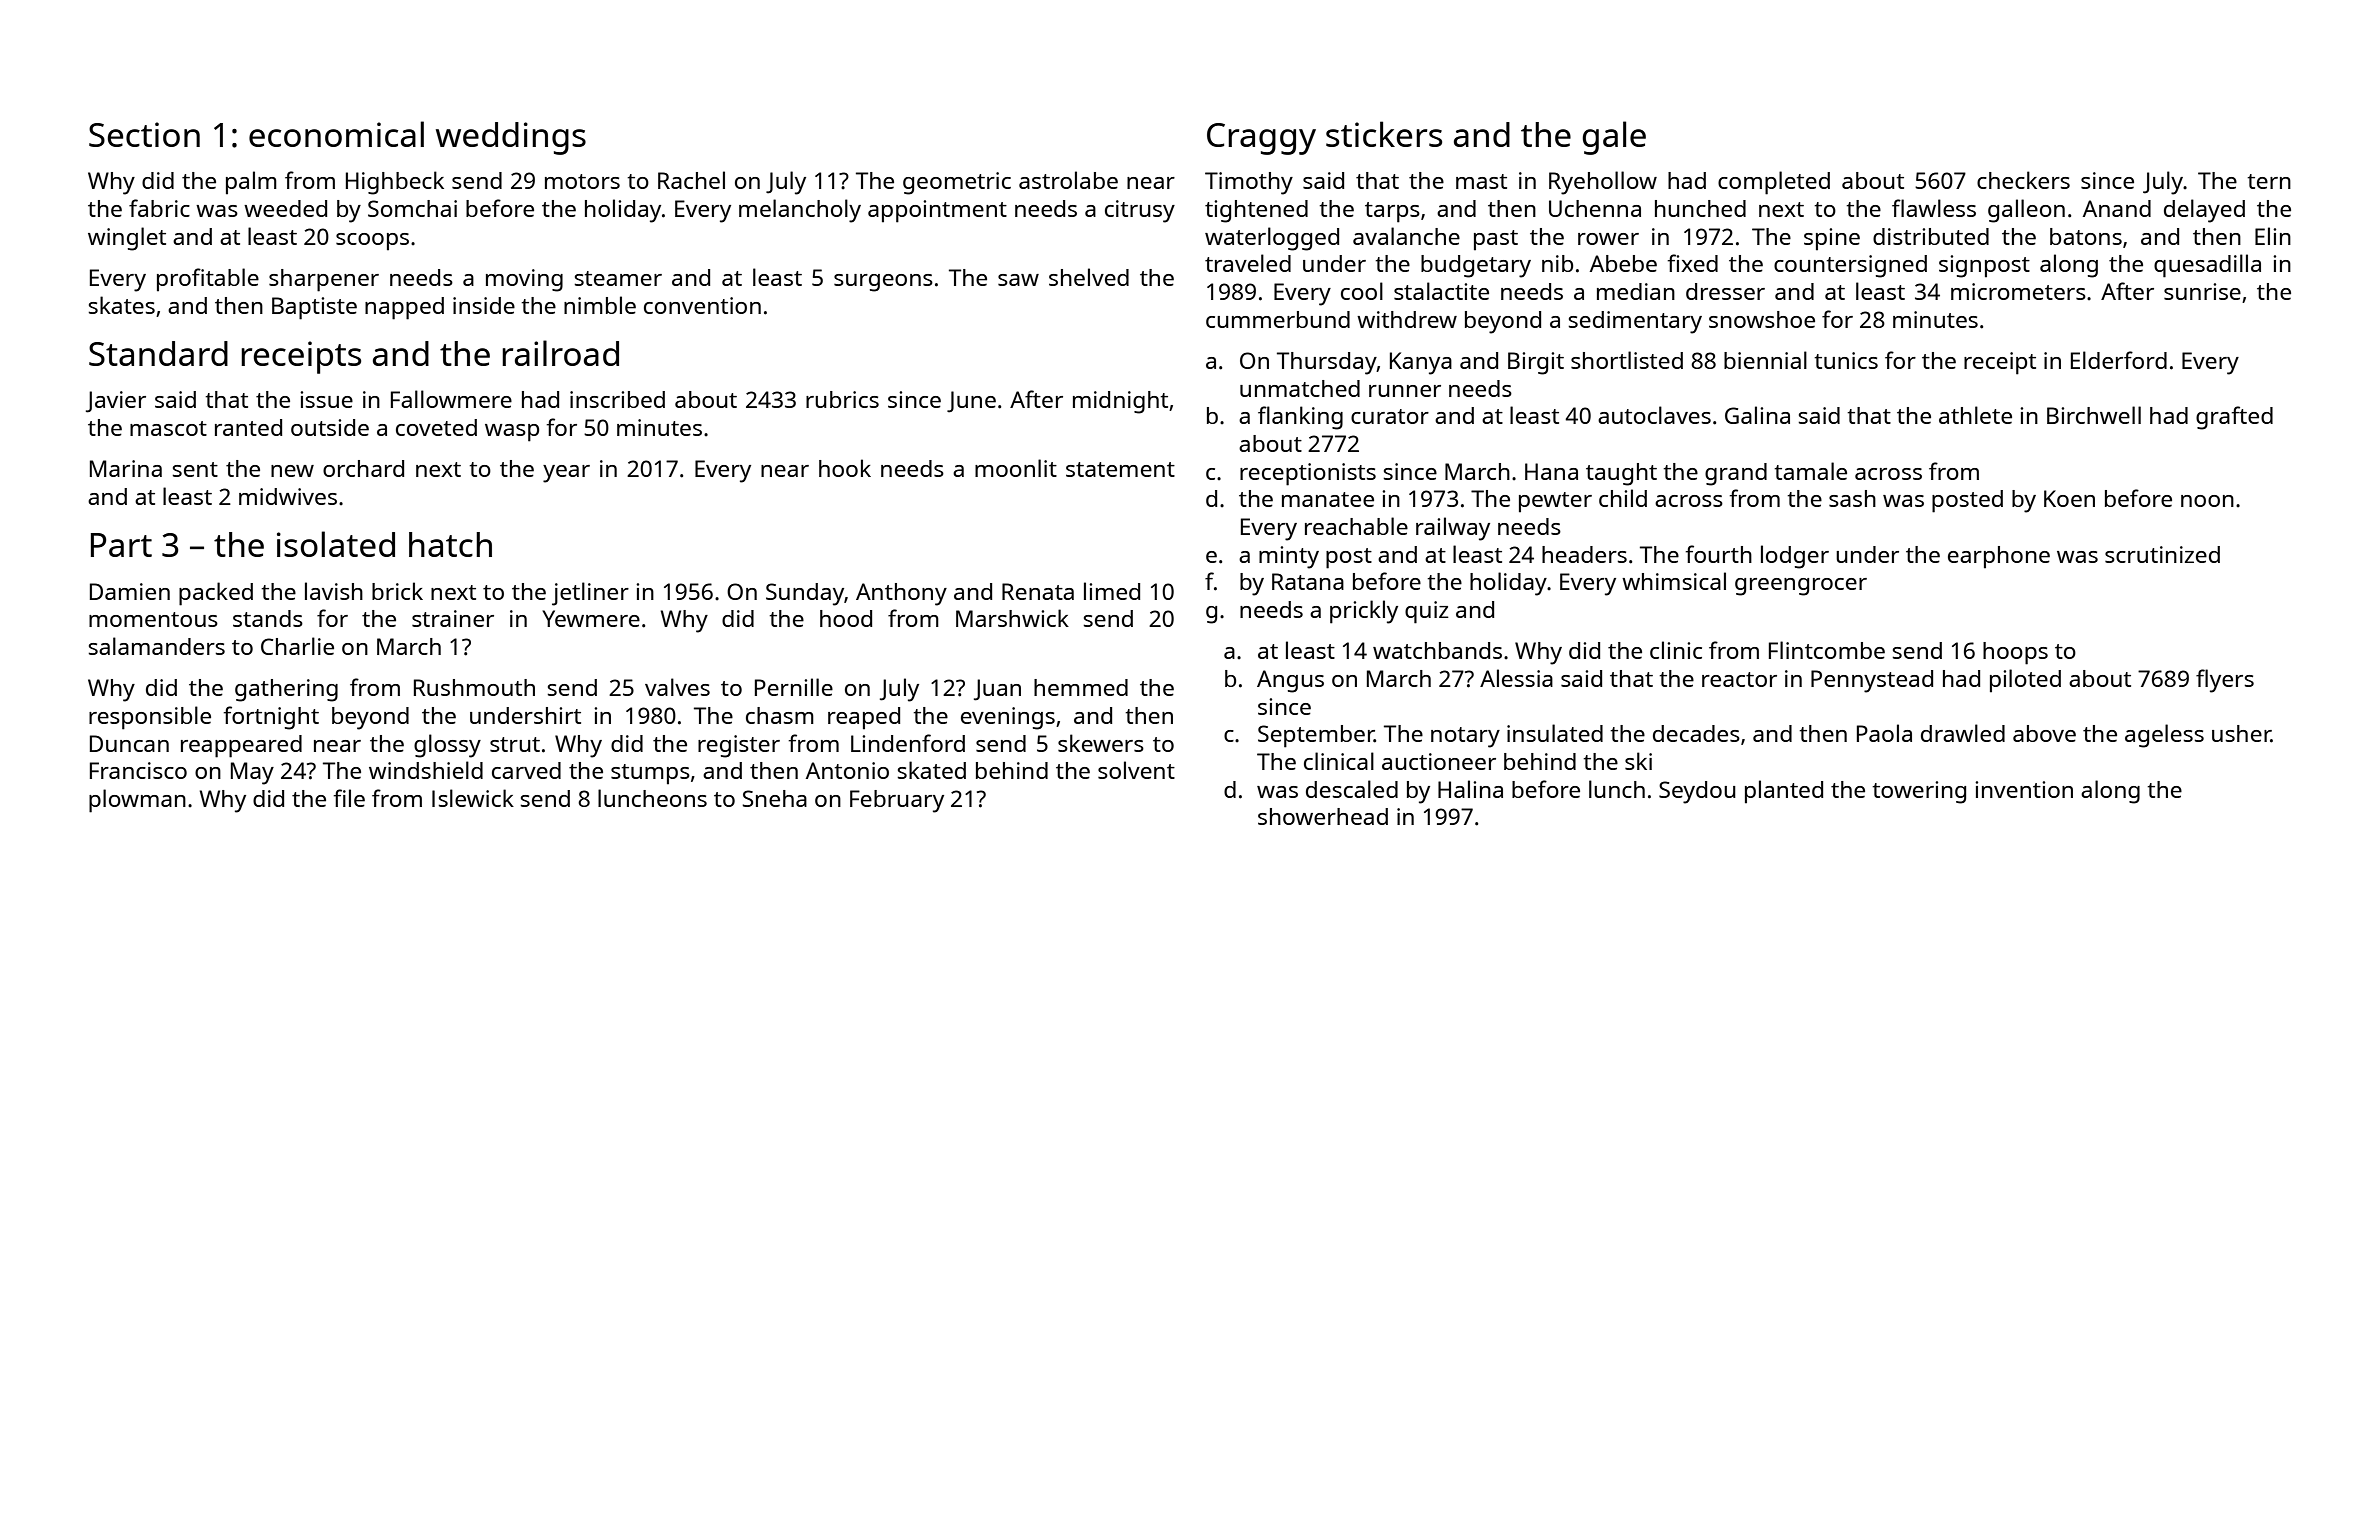 The image size is (2380, 1540). What do you see at coordinates (957, 183) in the document?
I see `geometric` at bounding box center [957, 183].
